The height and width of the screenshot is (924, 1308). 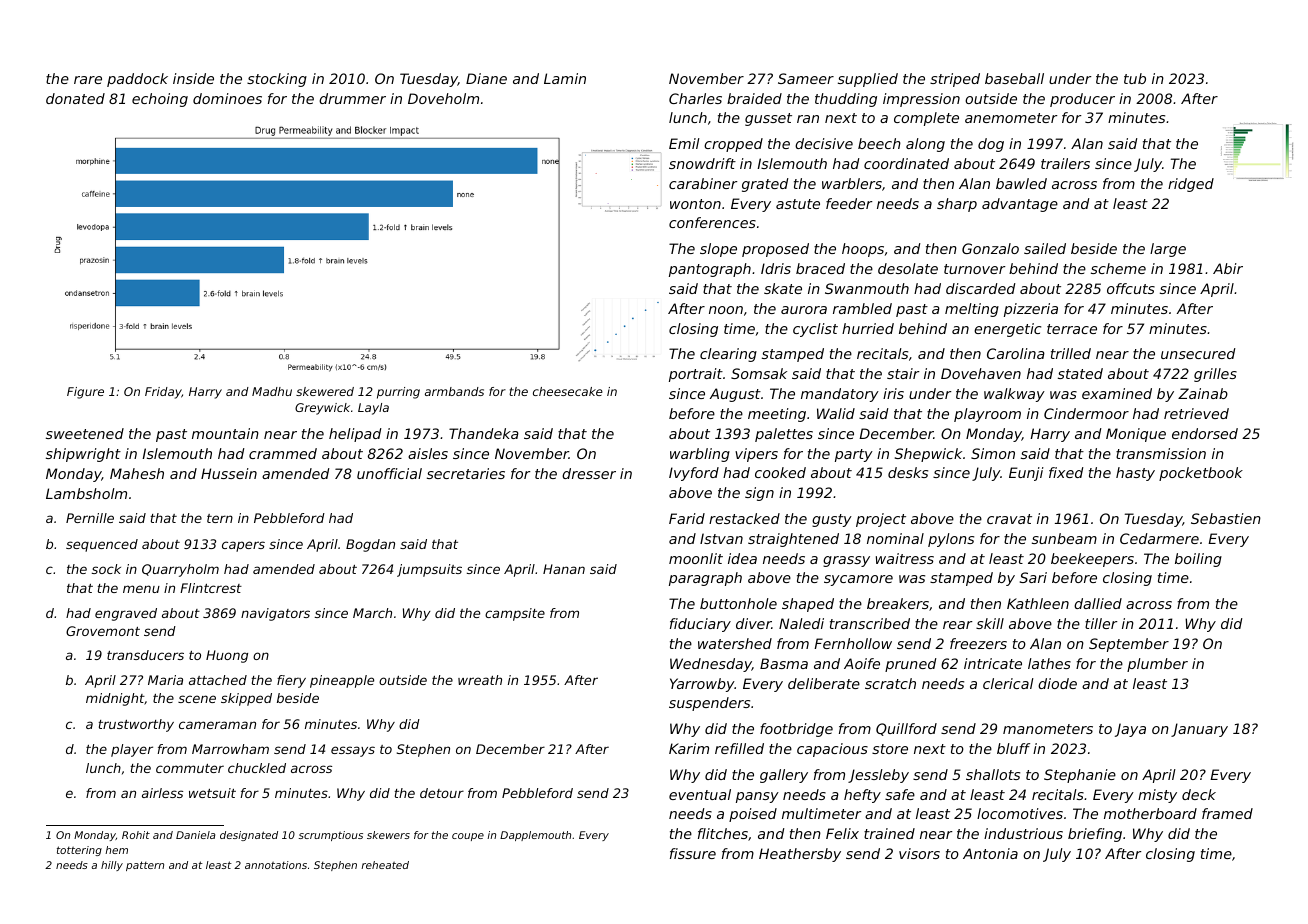 What do you see at coordinates (136, 725) in the screenshot?
I see `trustworthy` at bounding box center [136, 725].
